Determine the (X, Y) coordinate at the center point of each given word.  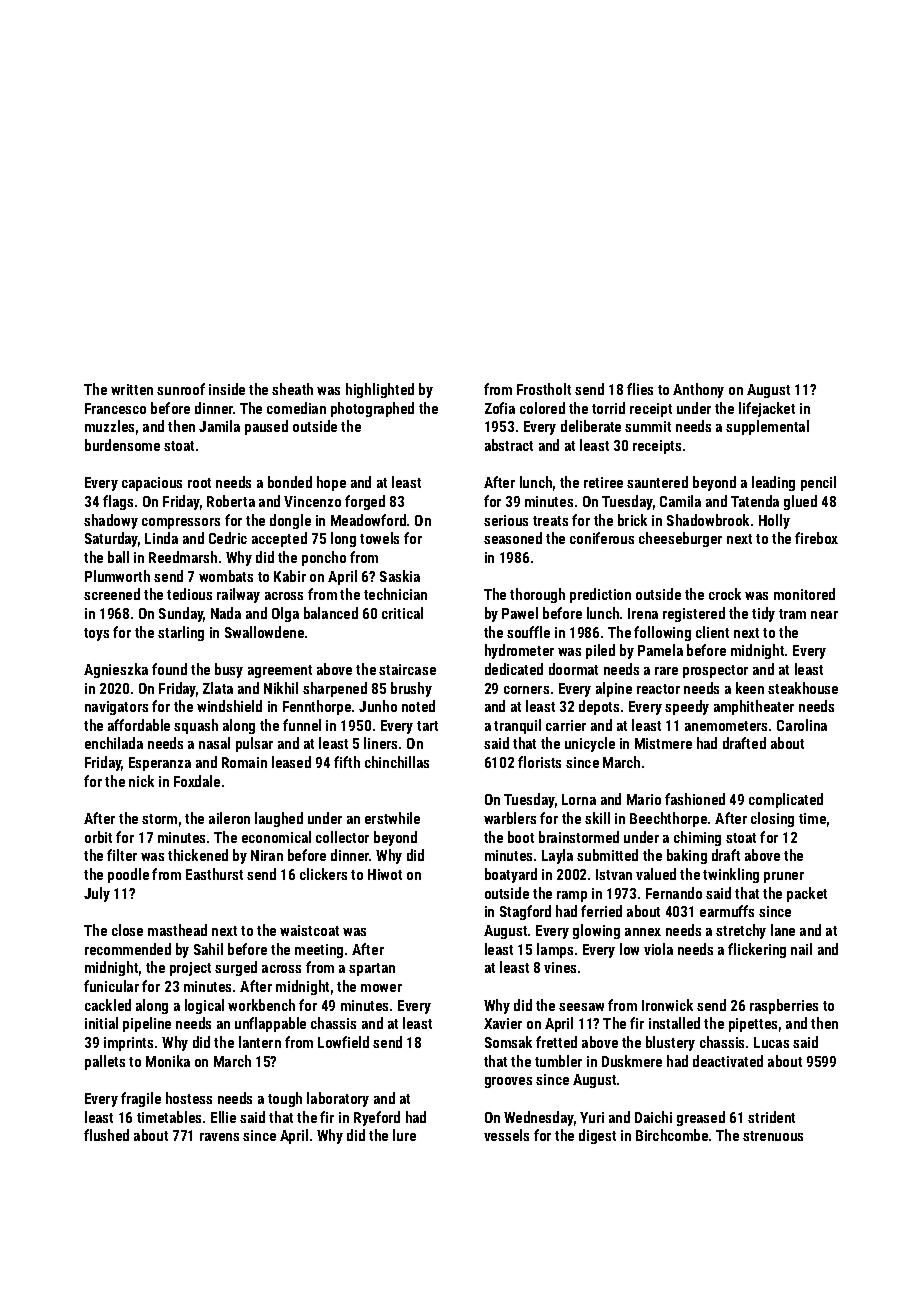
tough (285, 1099)
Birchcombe (672, 1135)
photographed (372, 409)
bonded (290, 482)
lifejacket (767, 409)
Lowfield (343, 1042)
